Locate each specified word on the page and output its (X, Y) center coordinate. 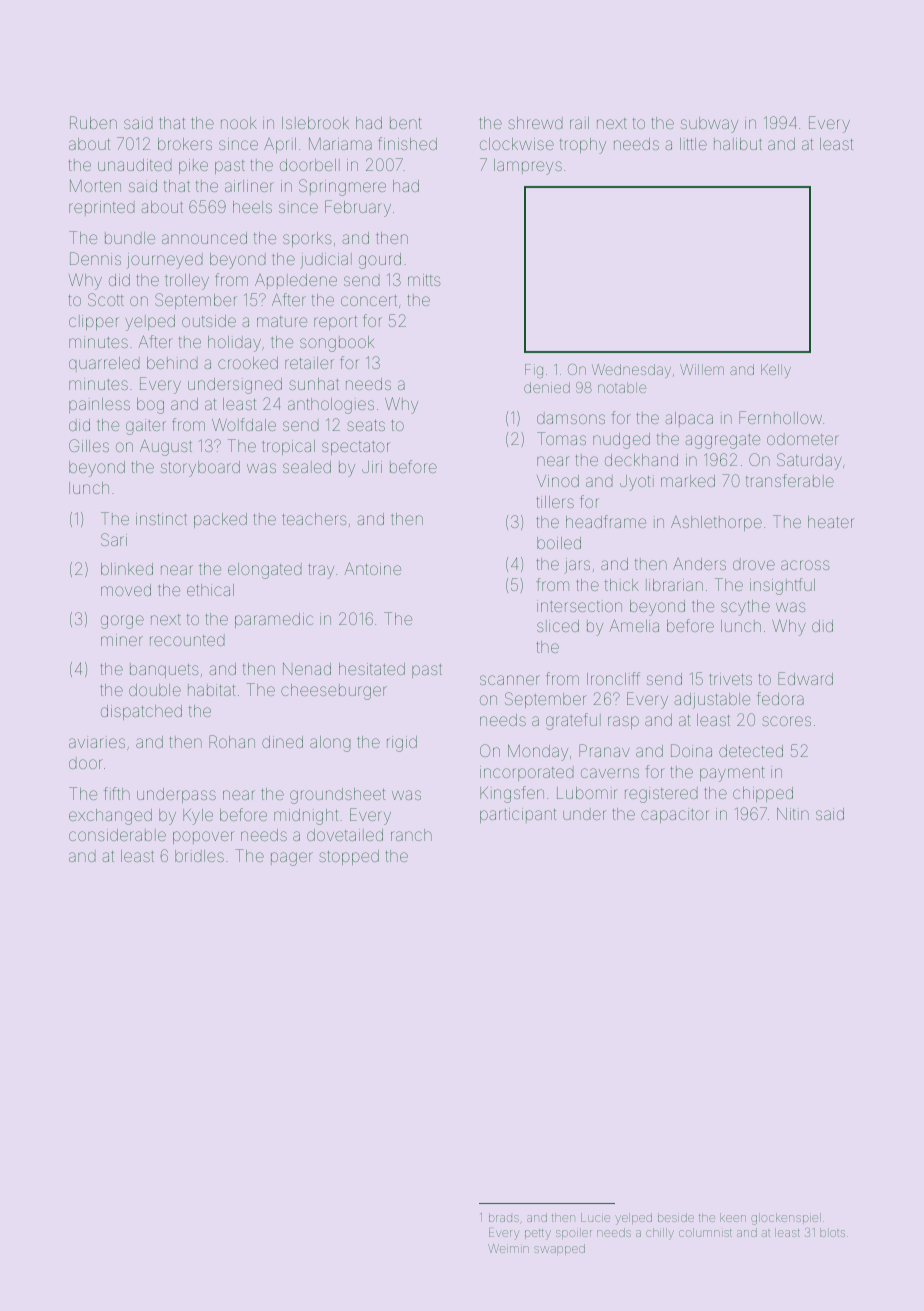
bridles (199, 856)
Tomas (561, 438)
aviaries (97, 742)
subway (709, 125)
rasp (623, 722)
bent (405, 123)
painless (99, 405)
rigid (402, 744)
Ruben (93, 122)
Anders (699, 564)
